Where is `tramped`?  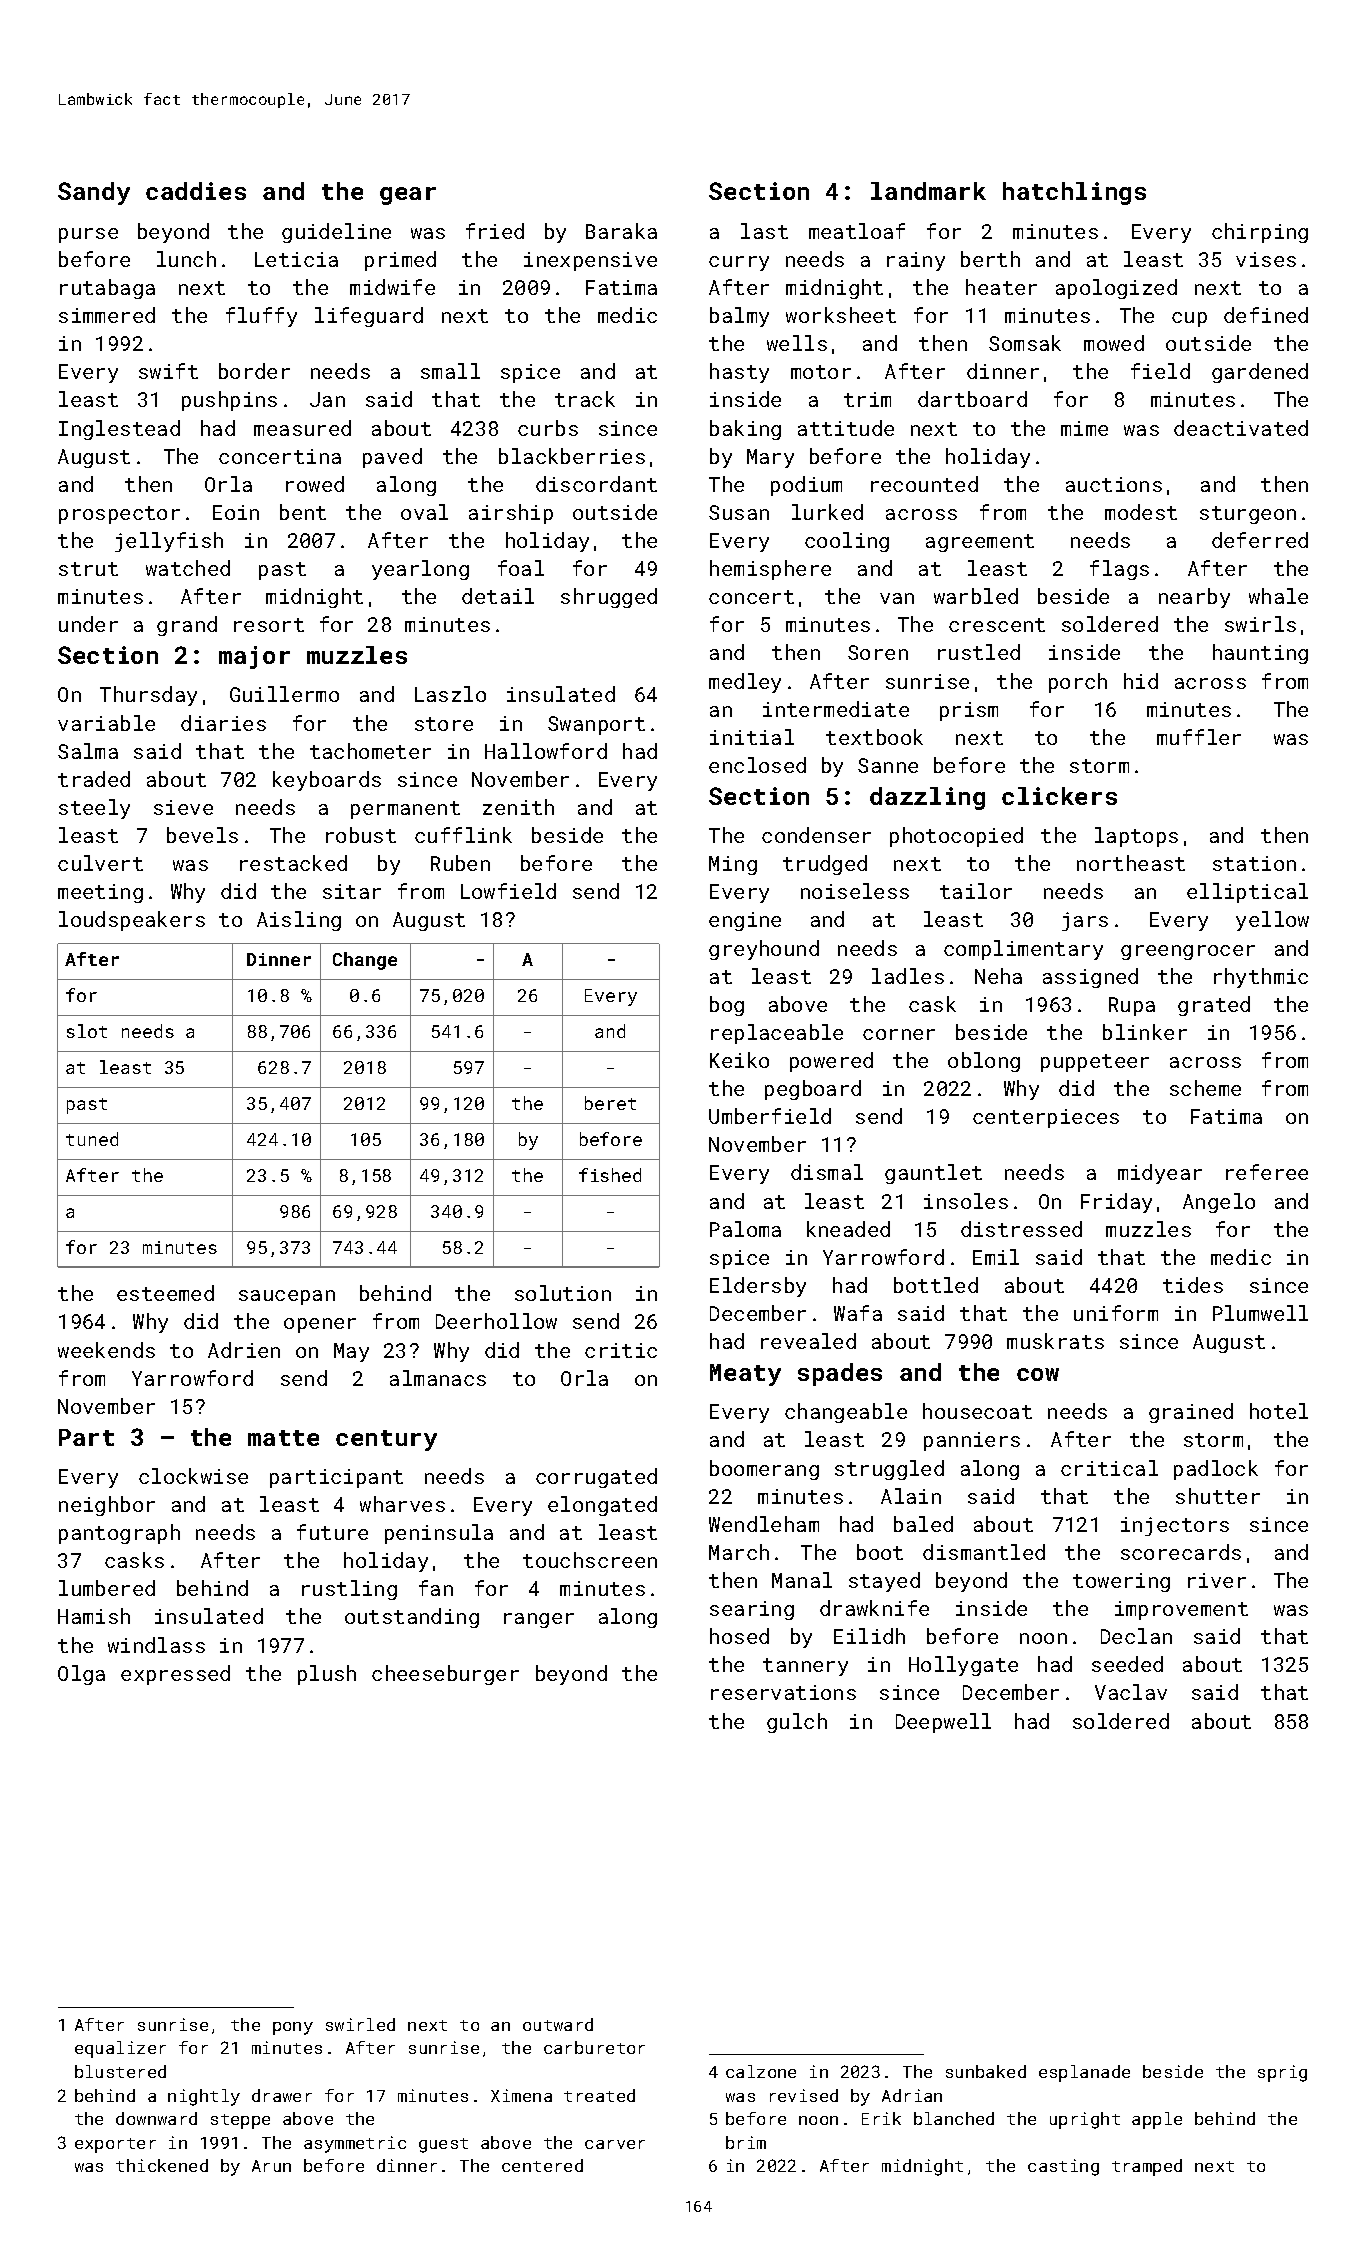
tramped is located at coordinates (1147, 2167).
